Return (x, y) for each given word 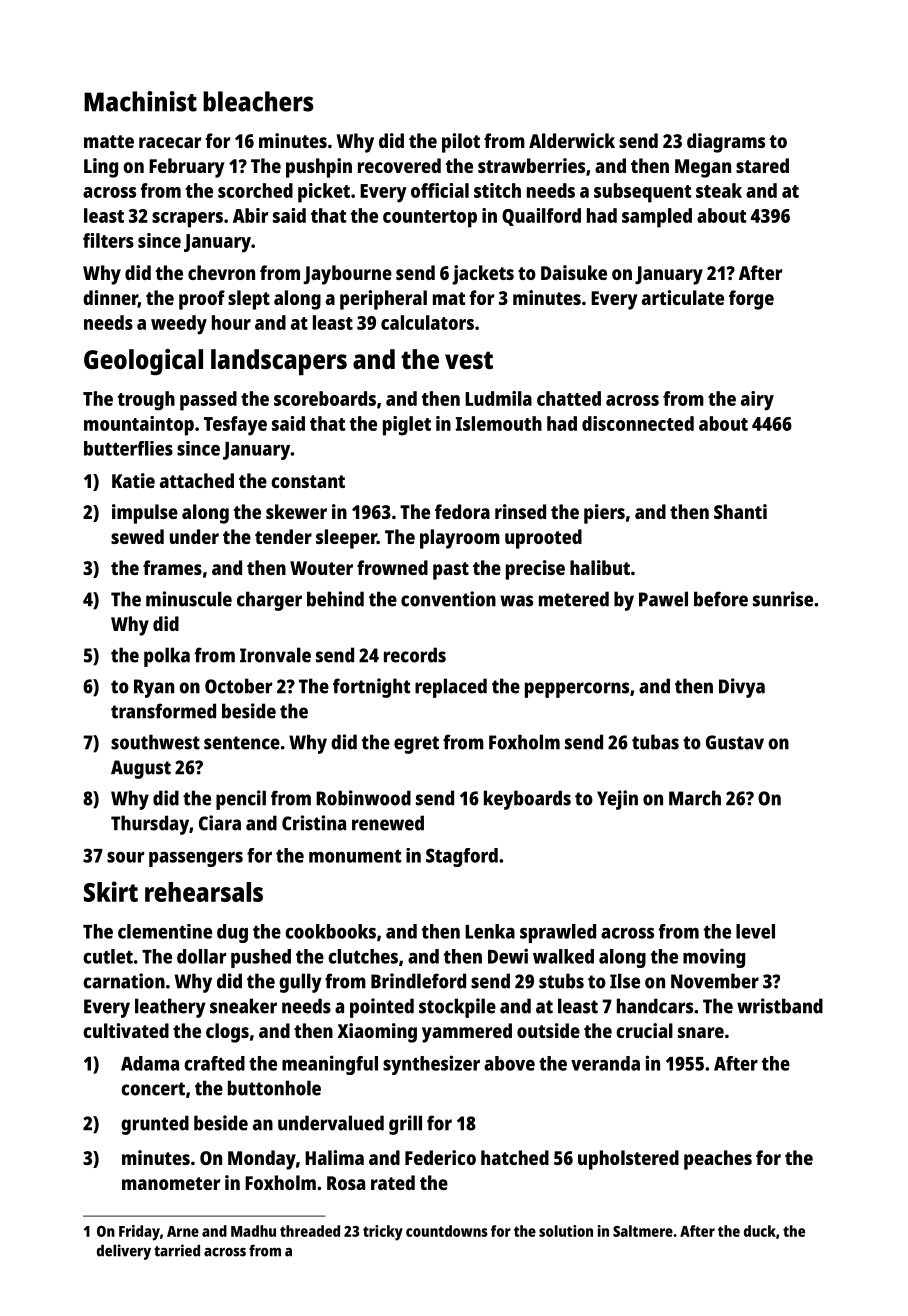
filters (108, 240)
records (415, 655)
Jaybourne (347, 275)
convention (448, 599)
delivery (124, 1252)
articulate (683, 297)
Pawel (663, 599)
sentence (242, 743)
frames (172, 567)
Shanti (740, 511)
